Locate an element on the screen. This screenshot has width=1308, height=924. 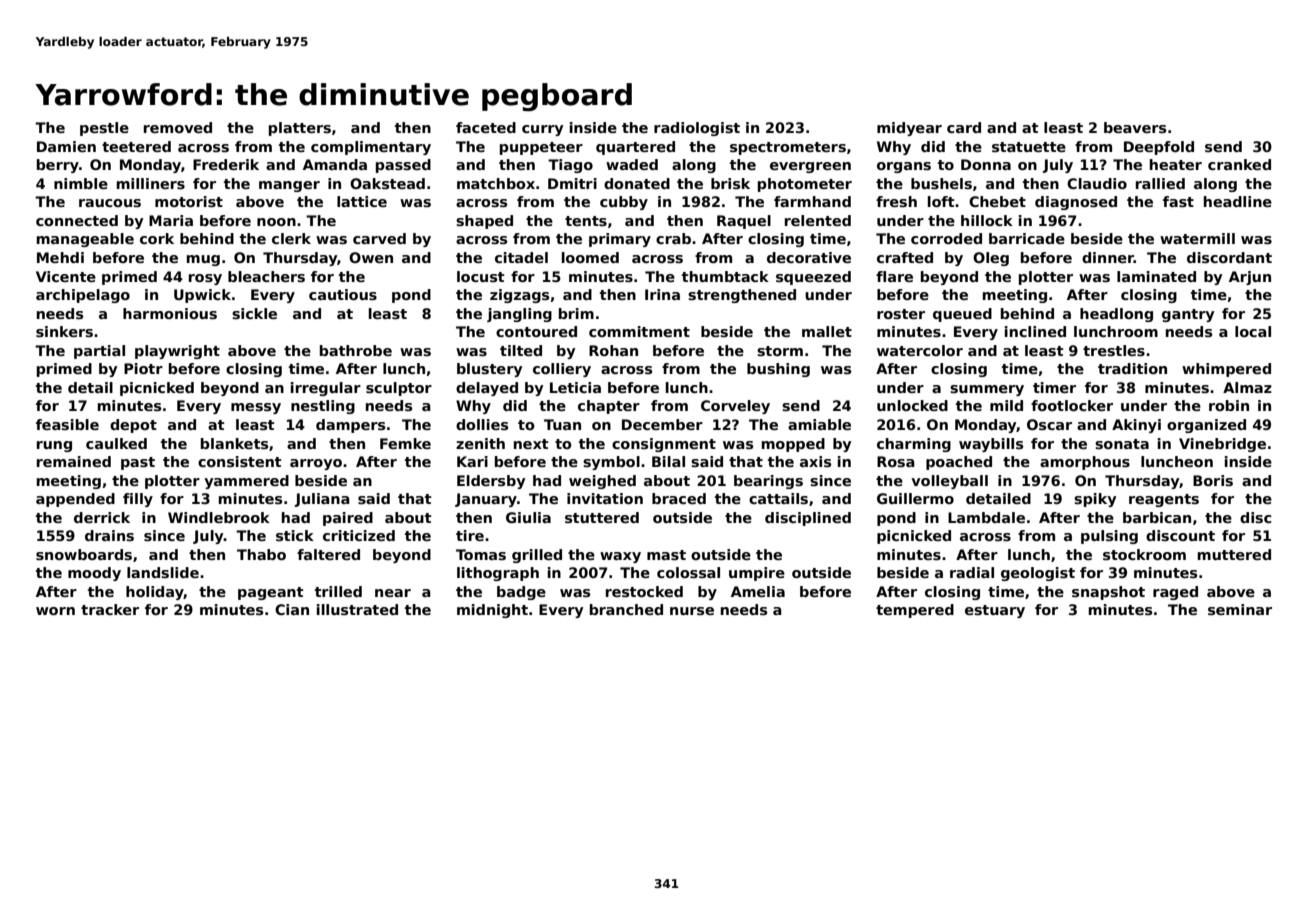
yammered is located at coordinates (246, 482).
